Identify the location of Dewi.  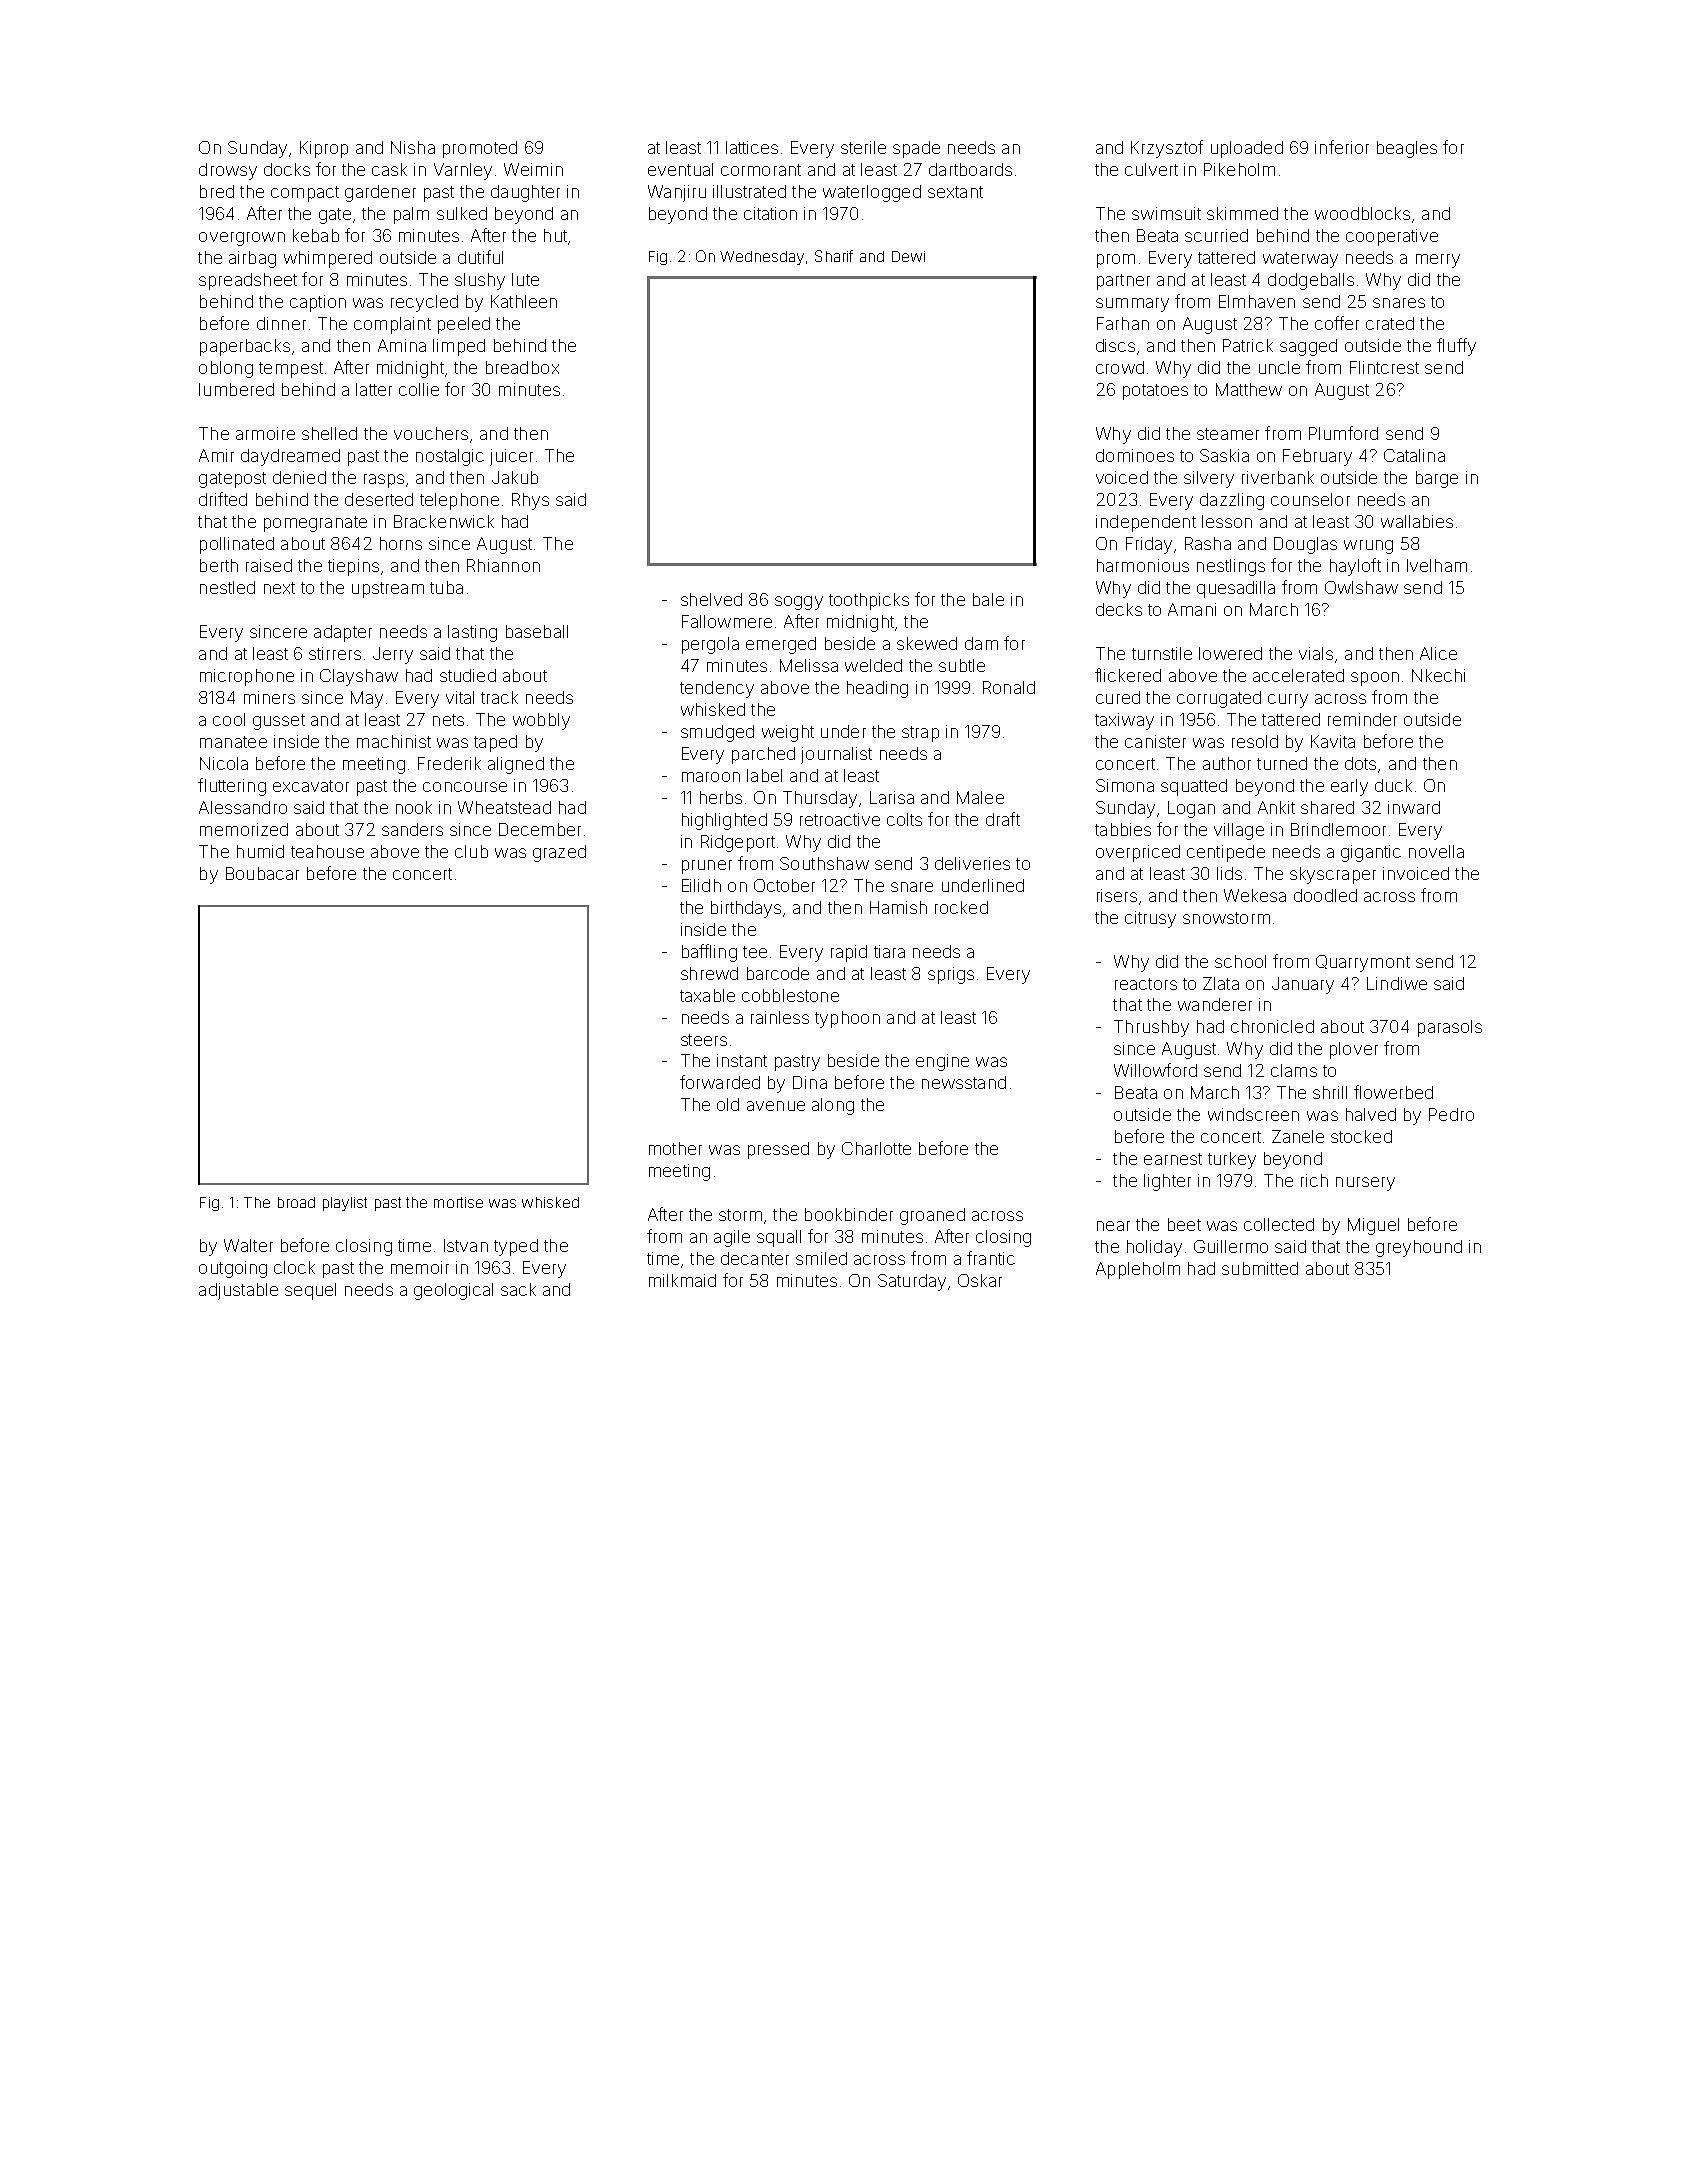
(908, 256).
